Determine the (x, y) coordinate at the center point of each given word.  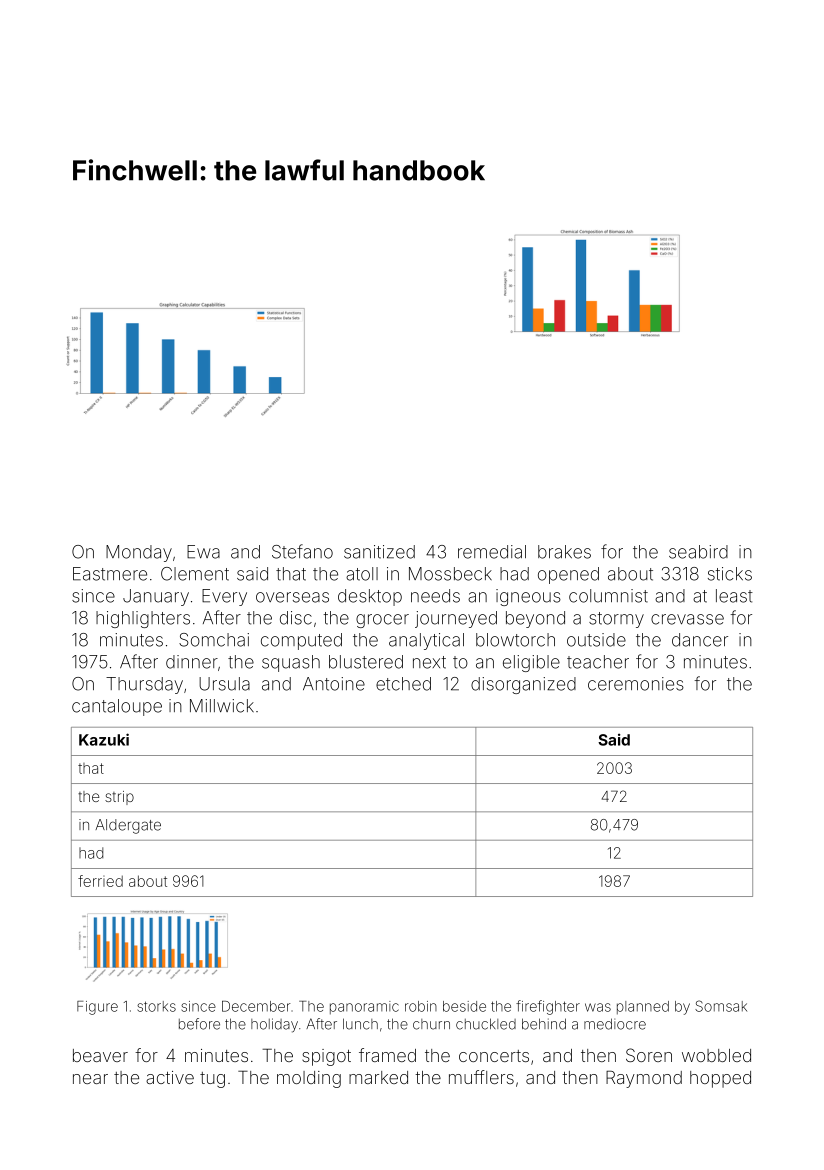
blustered (366, 662)
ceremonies (636, 684)
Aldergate (128, 826)
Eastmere (110, 574)
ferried (100, 881)
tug (212, 1080)
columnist (608, 596)
